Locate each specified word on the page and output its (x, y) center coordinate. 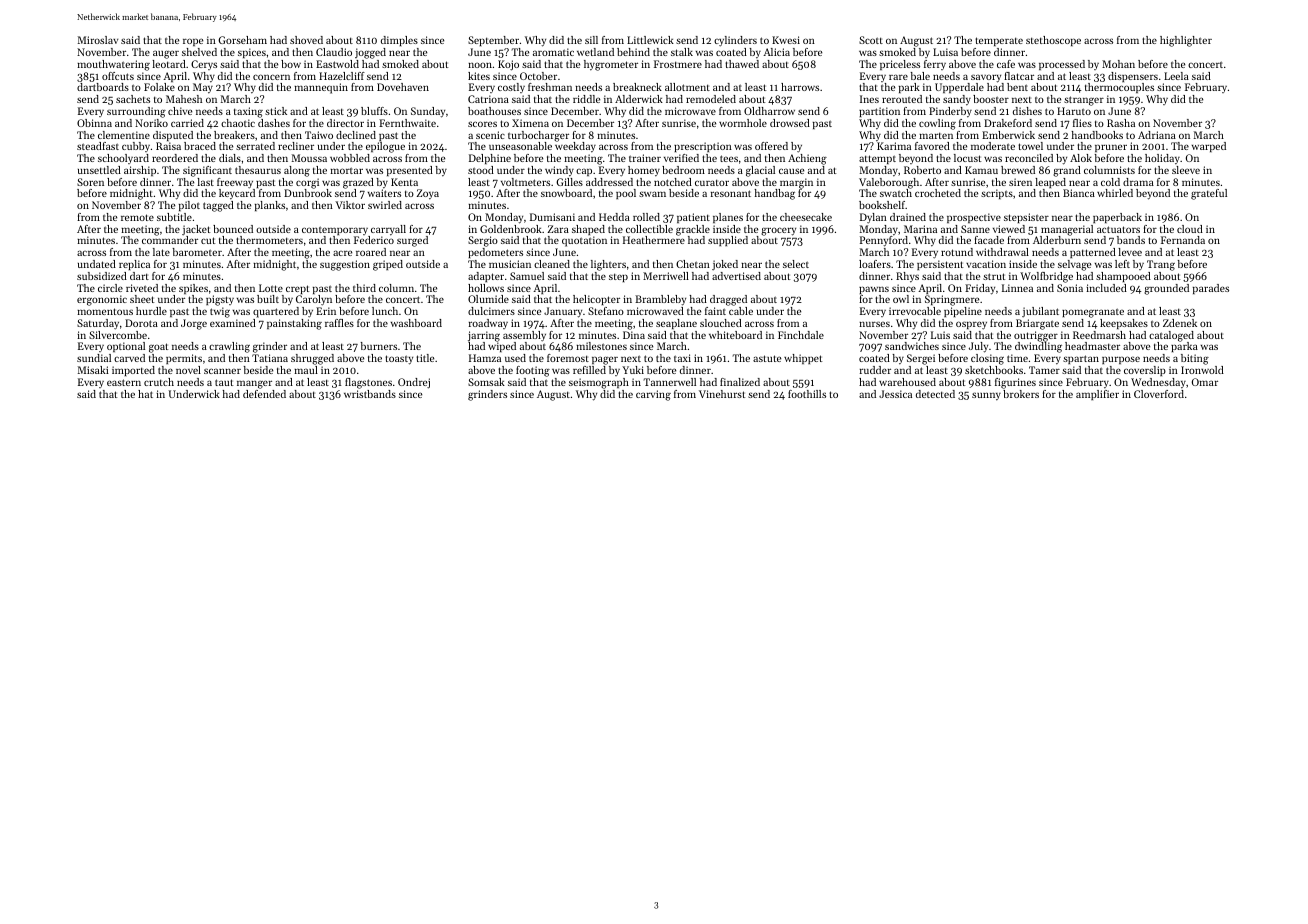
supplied (728, 241)
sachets (133, 99)
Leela (1176, 76)
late (161, 252)
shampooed (1123, 277)
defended (264, 394)
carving (653, 395)
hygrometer (611, 65)
